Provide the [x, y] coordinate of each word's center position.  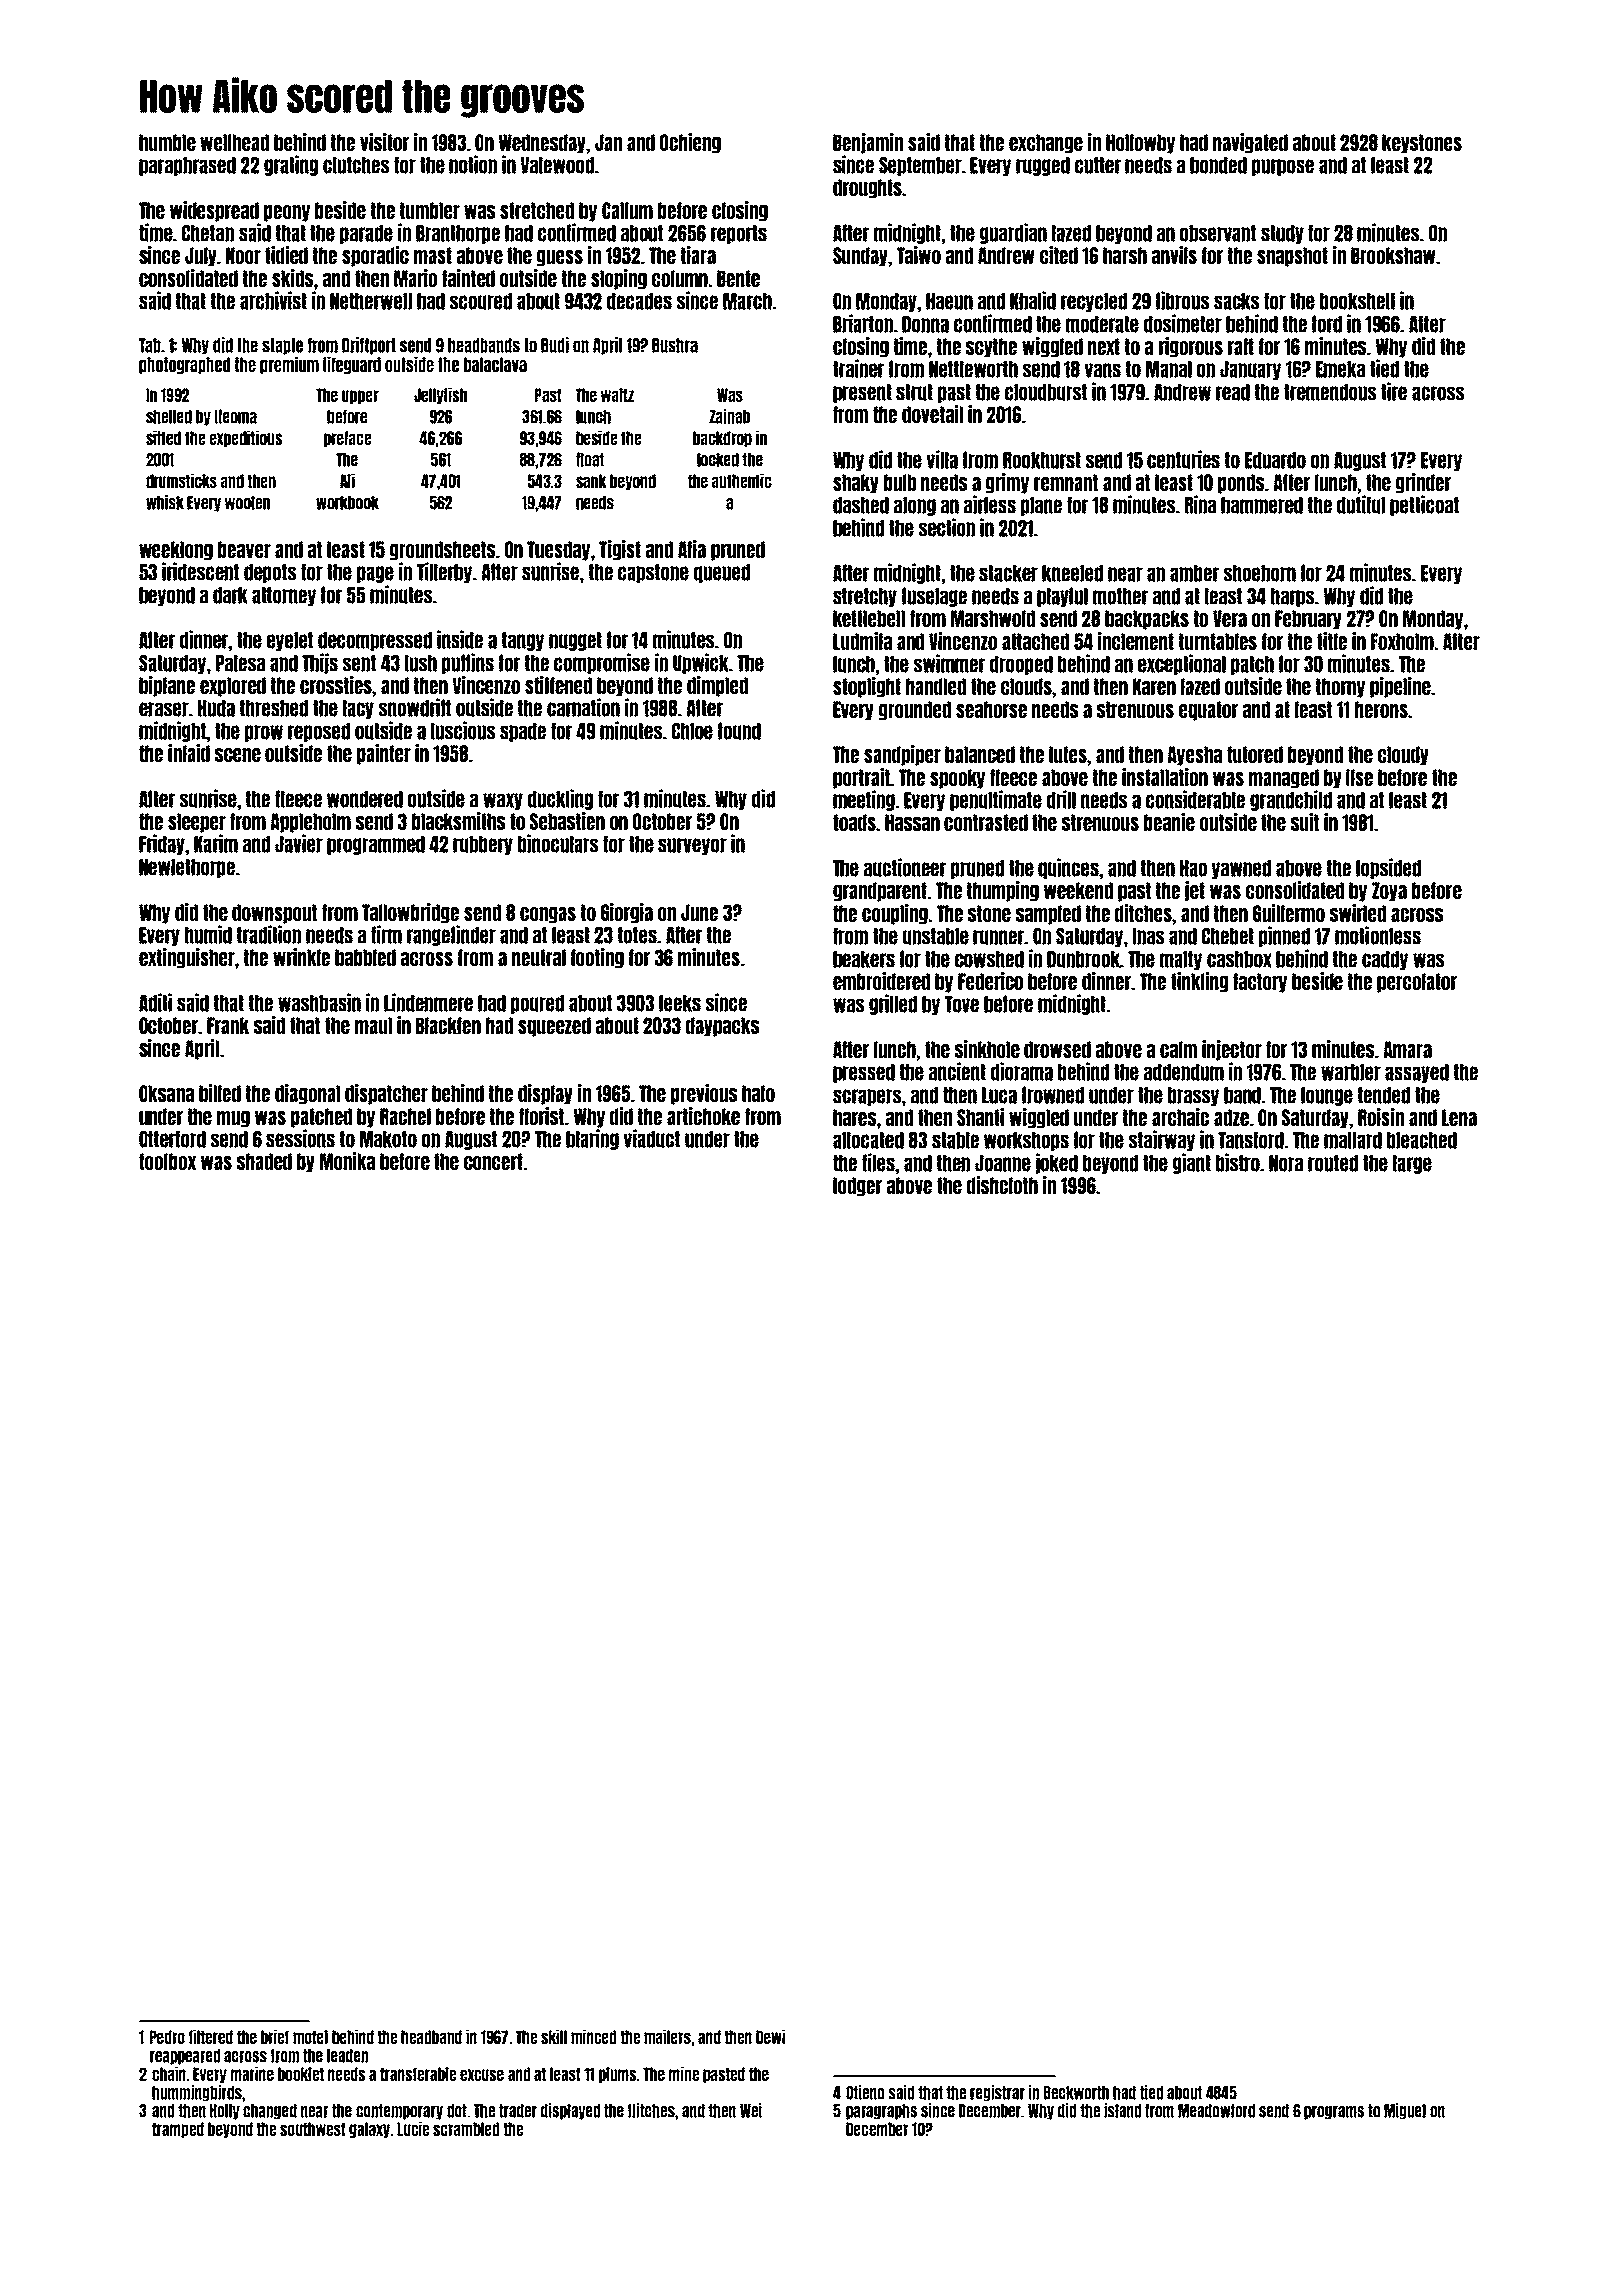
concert [493, 1161]
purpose [1283, 167]
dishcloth [1002, 1185]
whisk [165, 502]
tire [1394, 391]
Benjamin [868, 143]
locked [718, 460]
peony [287, 213]
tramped [178, 2130]
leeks [680, 1003]
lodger [857, 1187]
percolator [1417, 983]
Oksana [166, 1093]
